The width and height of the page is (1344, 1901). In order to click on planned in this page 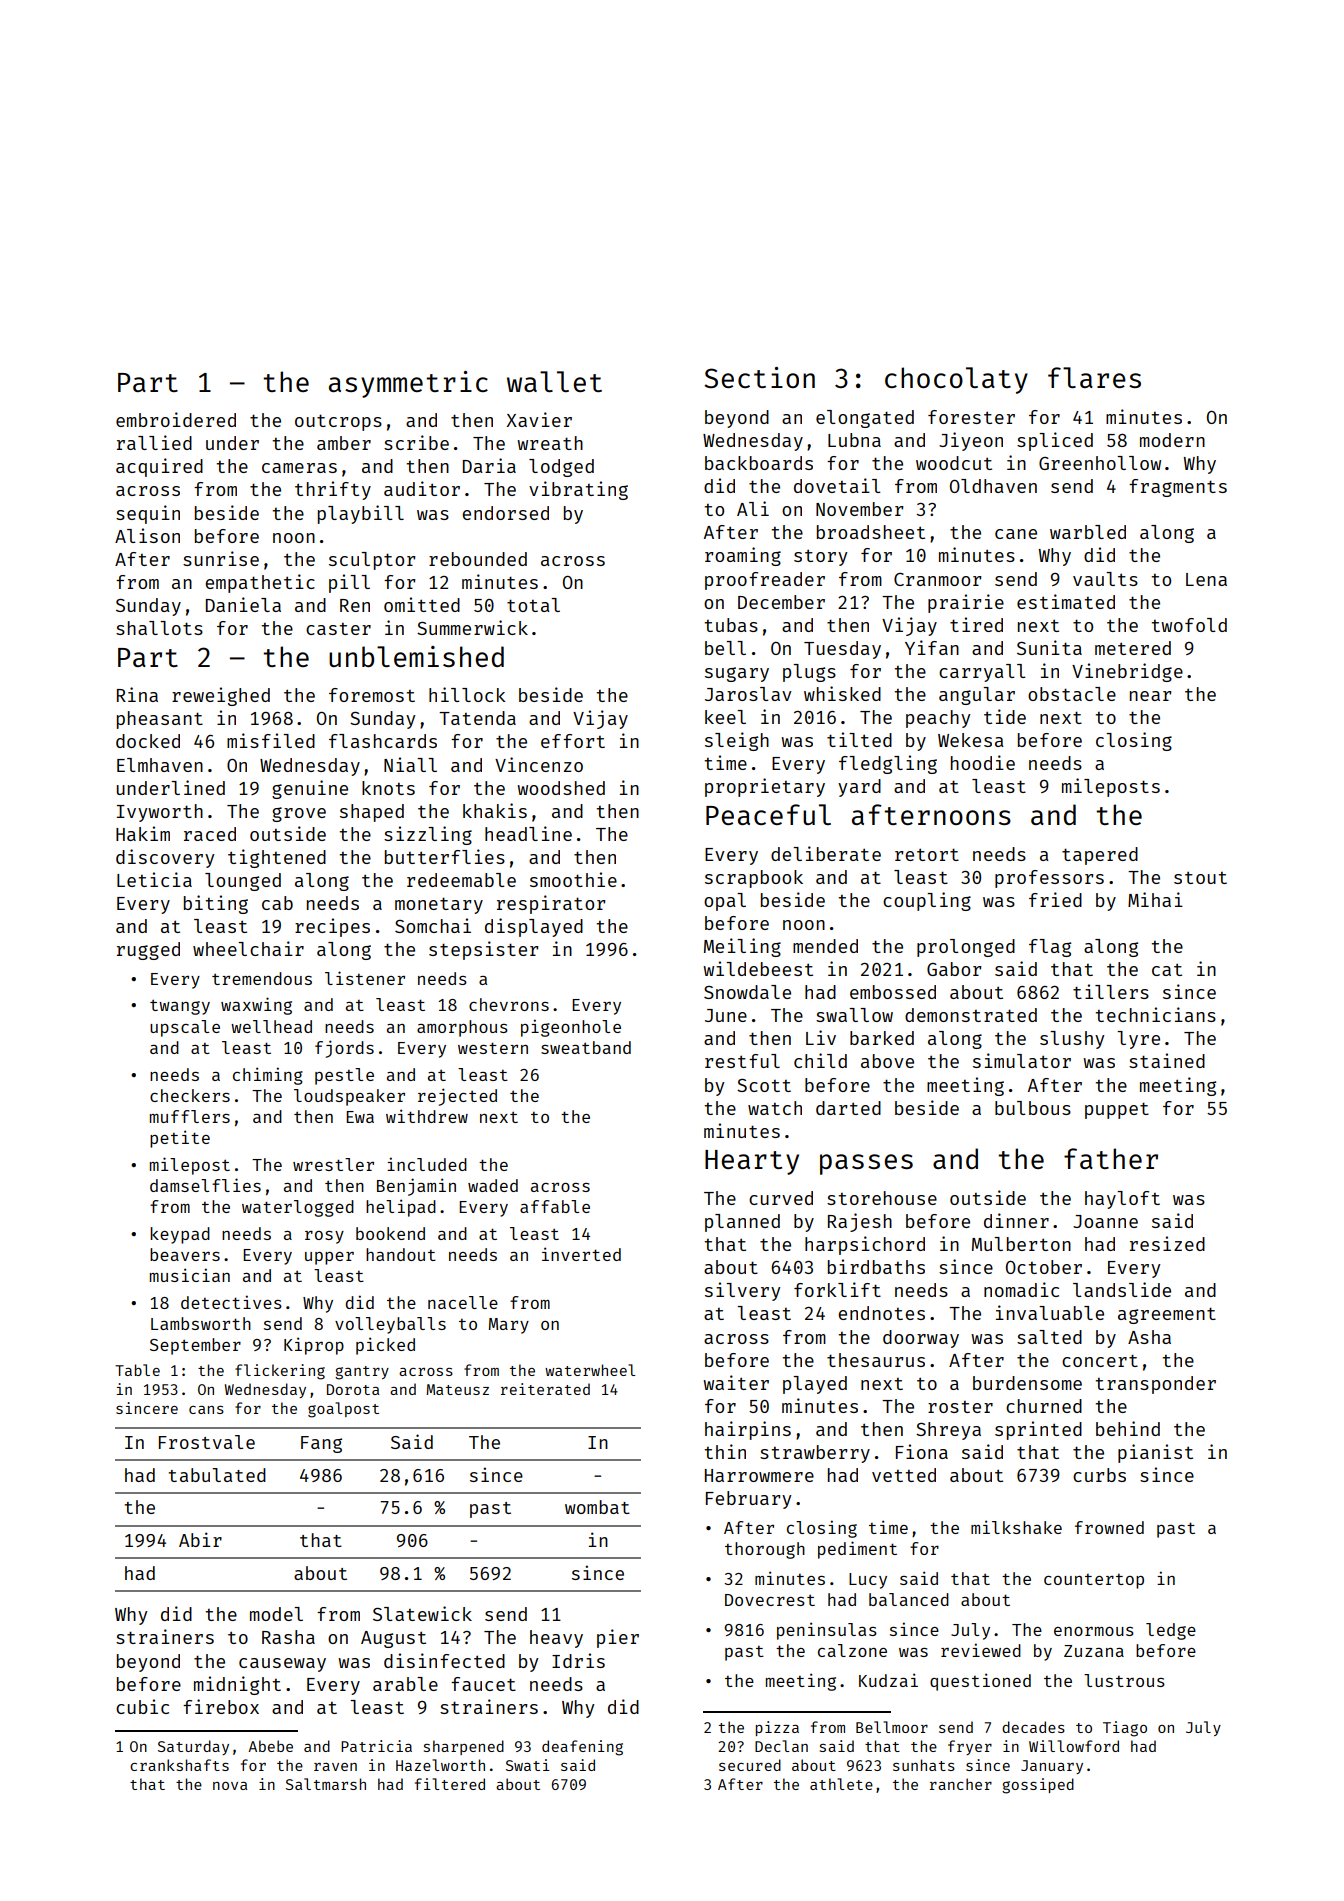, I will do `click(742, 1223)`.
